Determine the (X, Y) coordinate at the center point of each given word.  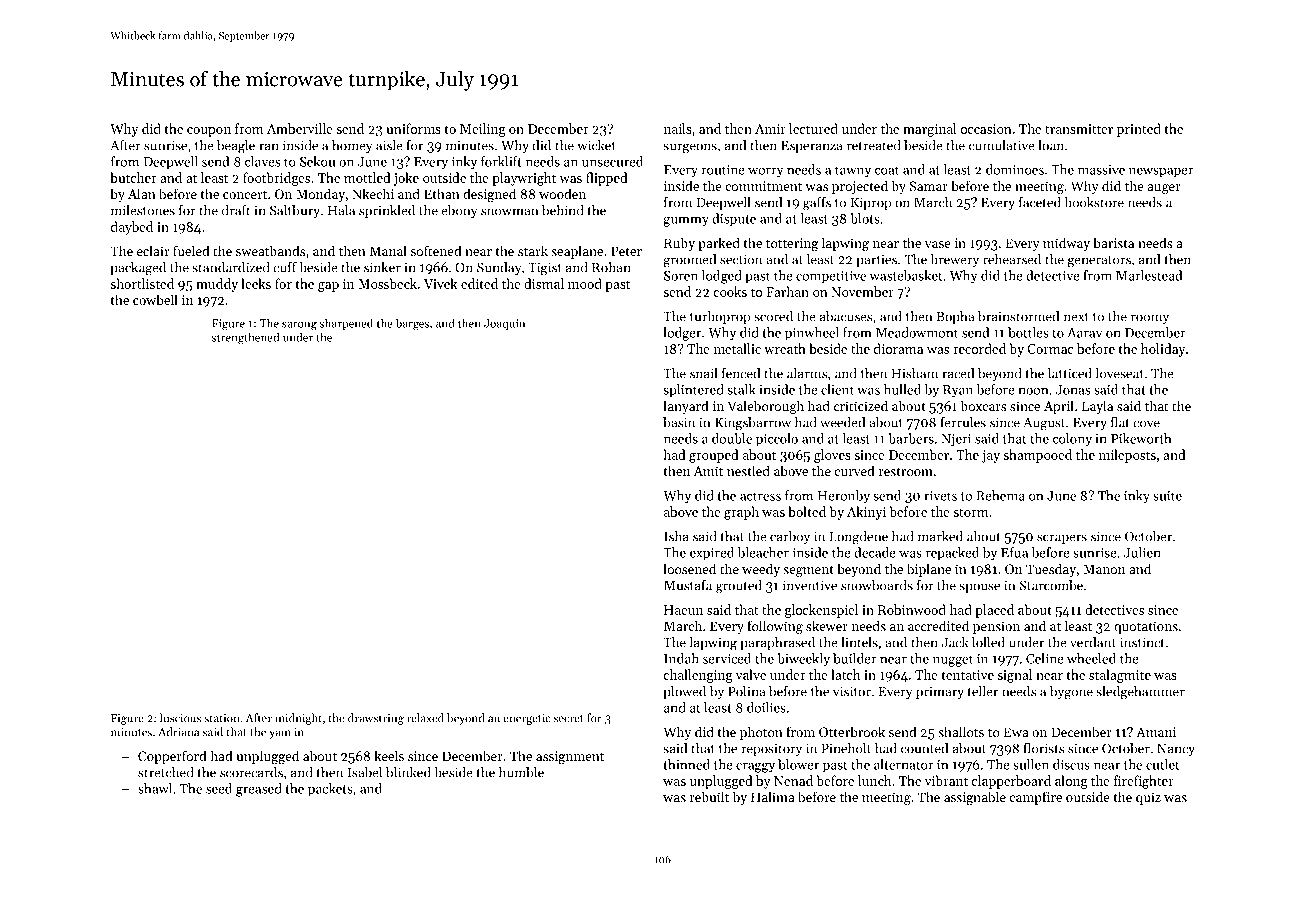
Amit (708, 471)
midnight (298, 719)
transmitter (1079, 129)
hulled (902, 389)
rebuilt (709, 796)
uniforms (413, 128)
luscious (180, 718)
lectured (813, 128)
